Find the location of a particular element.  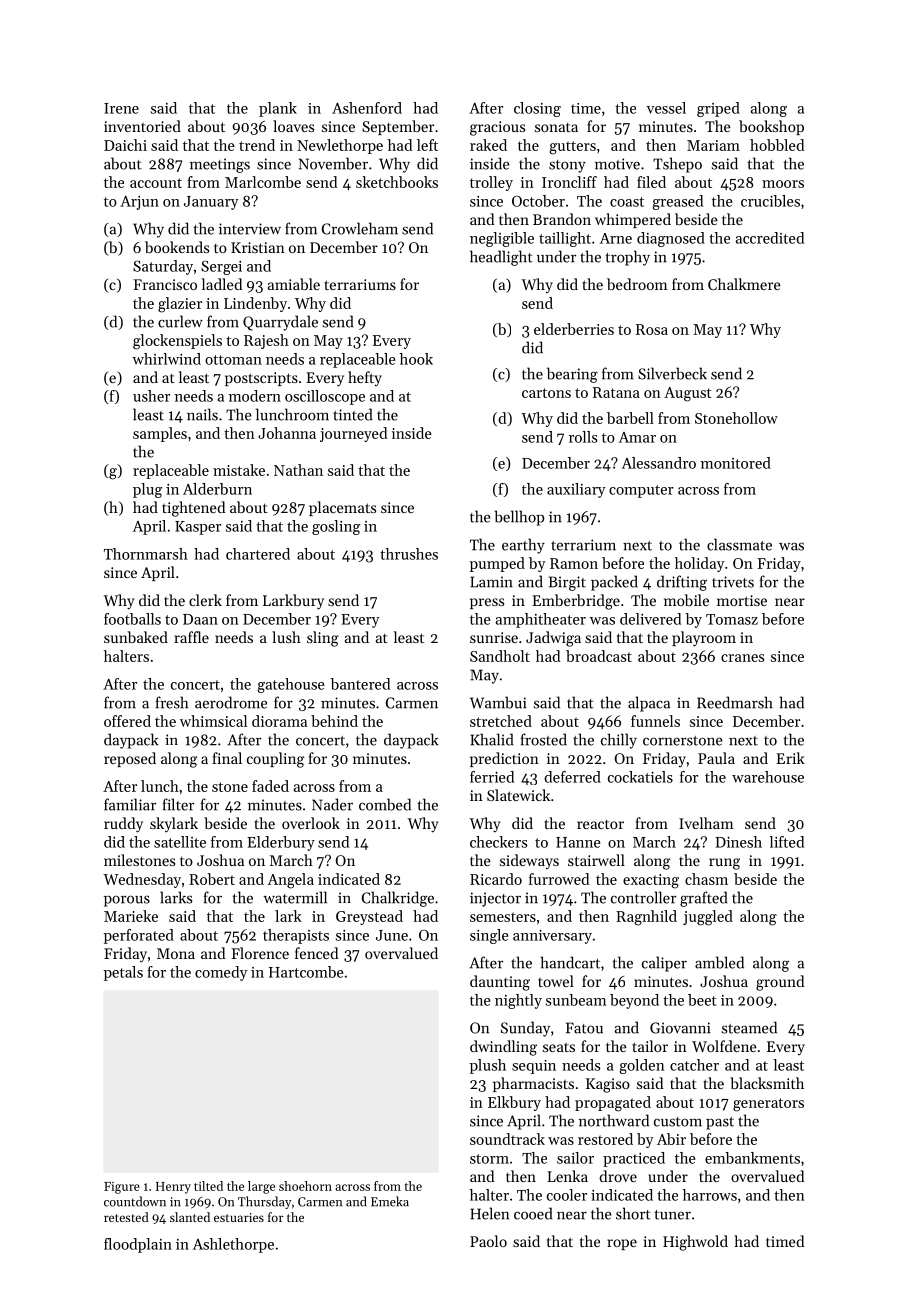

ambled is located at coordinates (719, 962).
